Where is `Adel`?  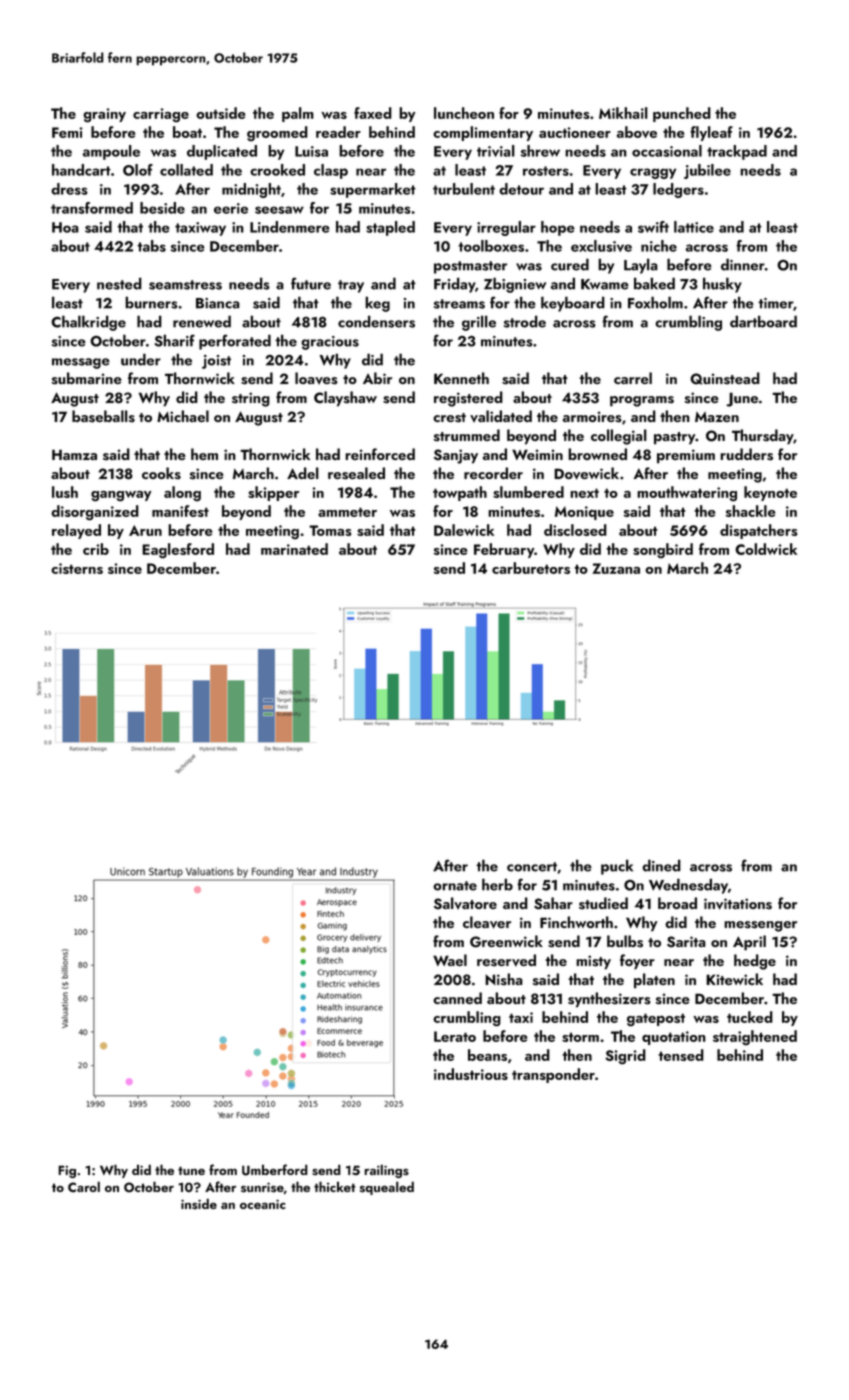 Adel is located at coordinates (303, 473).
